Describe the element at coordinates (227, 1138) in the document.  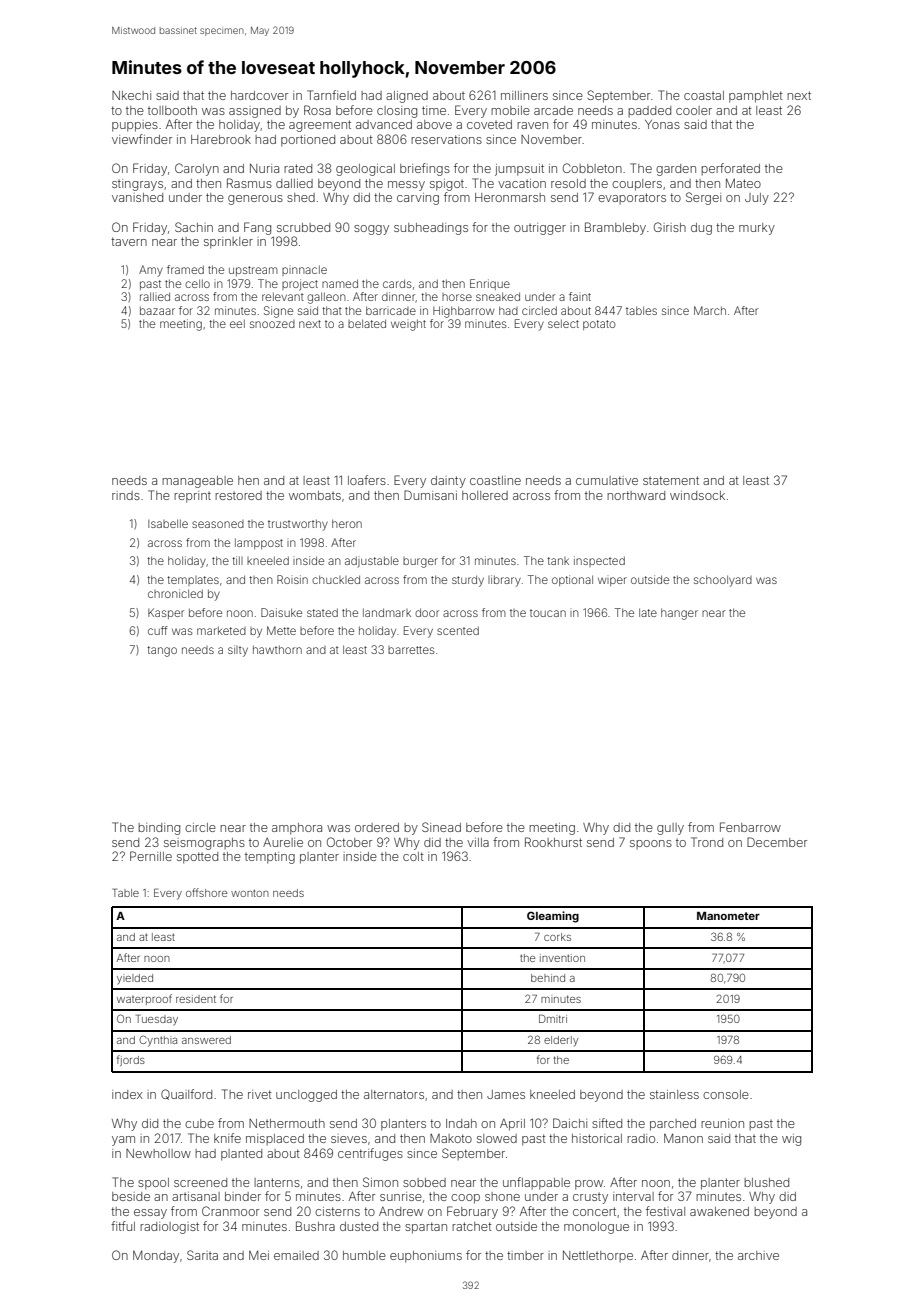
I see `knife` at that location.
